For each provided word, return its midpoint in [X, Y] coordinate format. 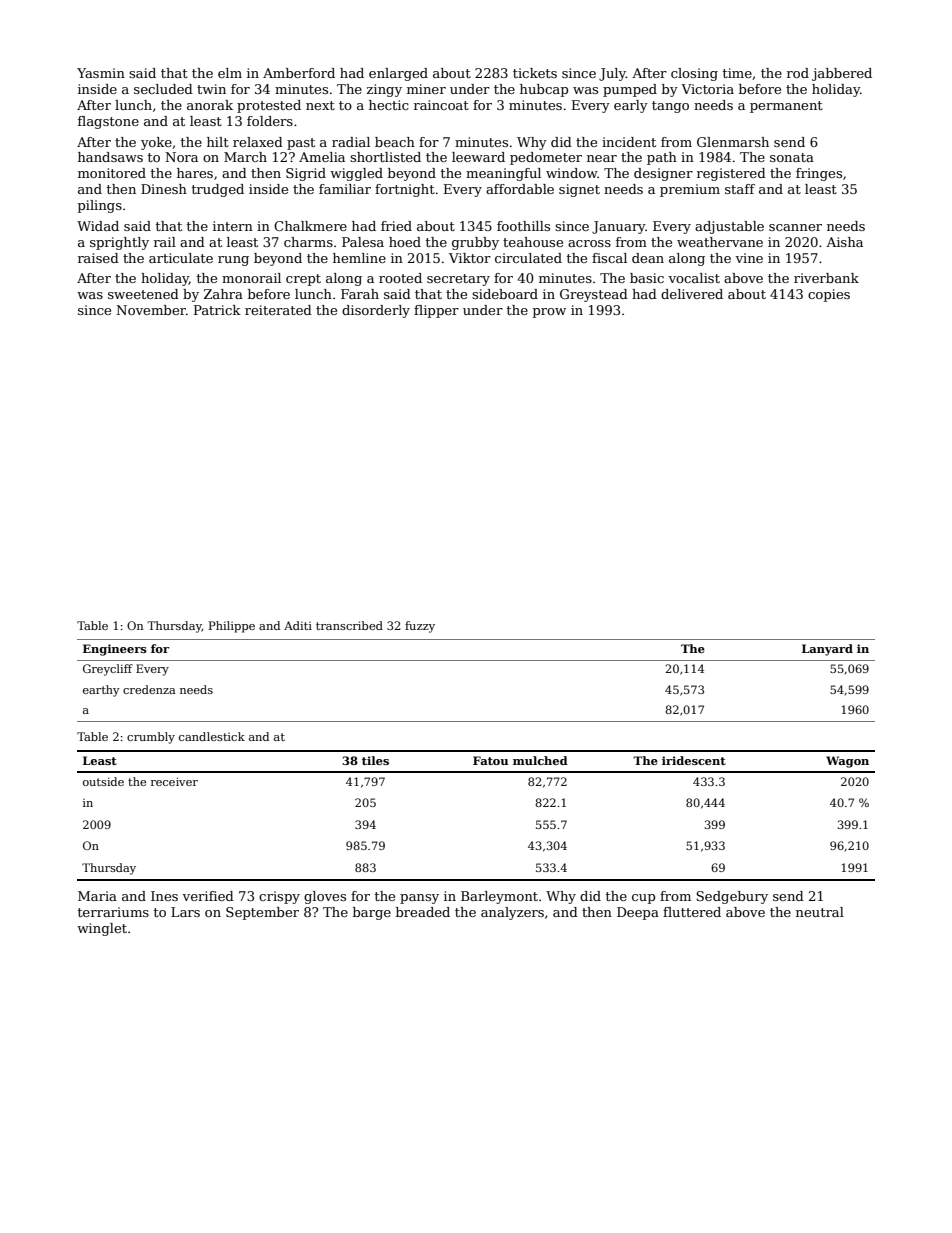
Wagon [847, 762]
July [612, 74]
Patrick [217, 310]
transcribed [349, 625]
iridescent [694, 760]
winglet [102, 929]
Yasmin [101, 73]
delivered [692, 294]
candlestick [212, 736]
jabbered [842, 74]
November [151, 310]
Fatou [490, 760]
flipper [436, 311]
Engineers [115, 650]
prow [549, 313]
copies [829, 295]
